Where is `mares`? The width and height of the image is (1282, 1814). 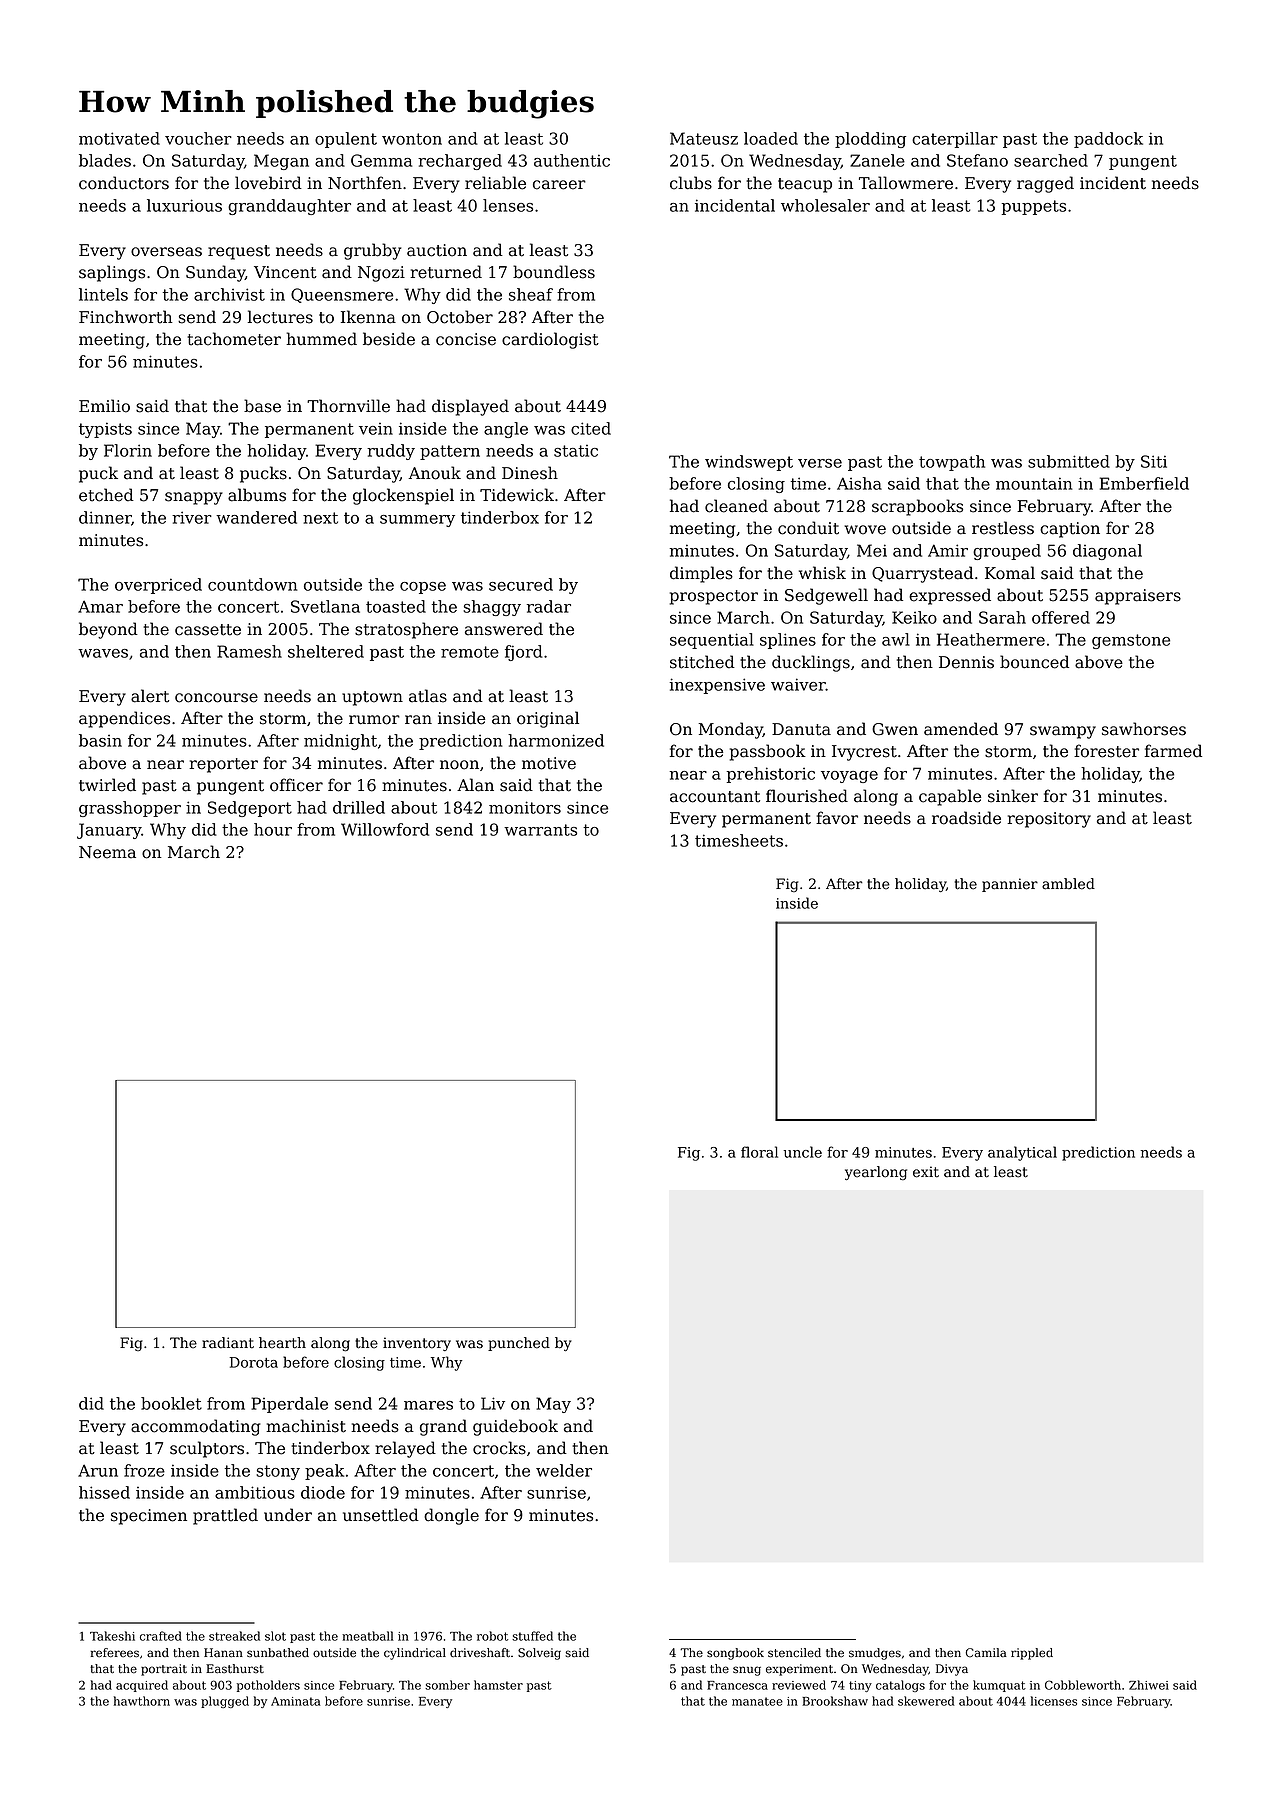 mares is located at coordinates (428, 1405).
